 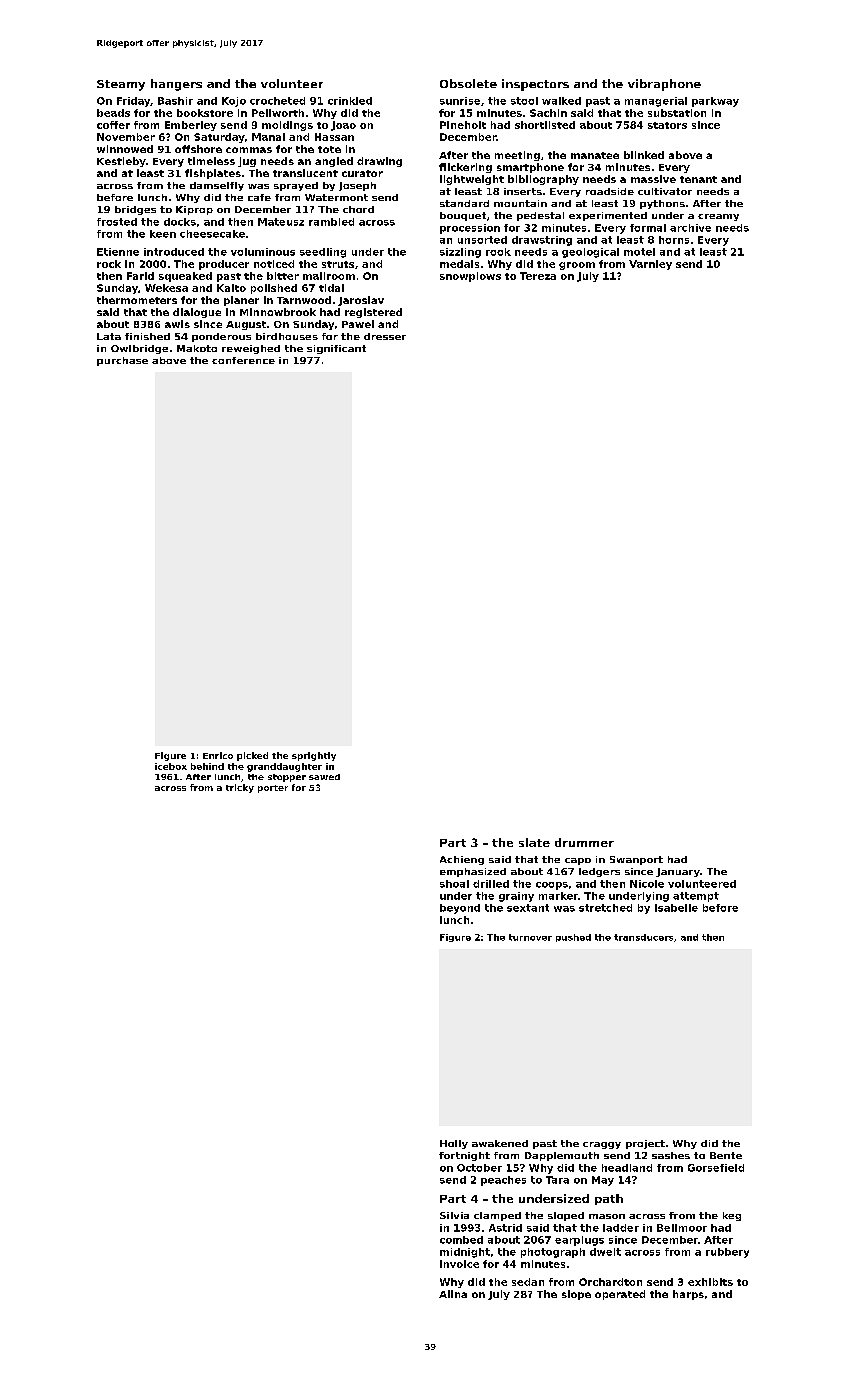 I want to click on Kojo, so click(x=234, y=102).
